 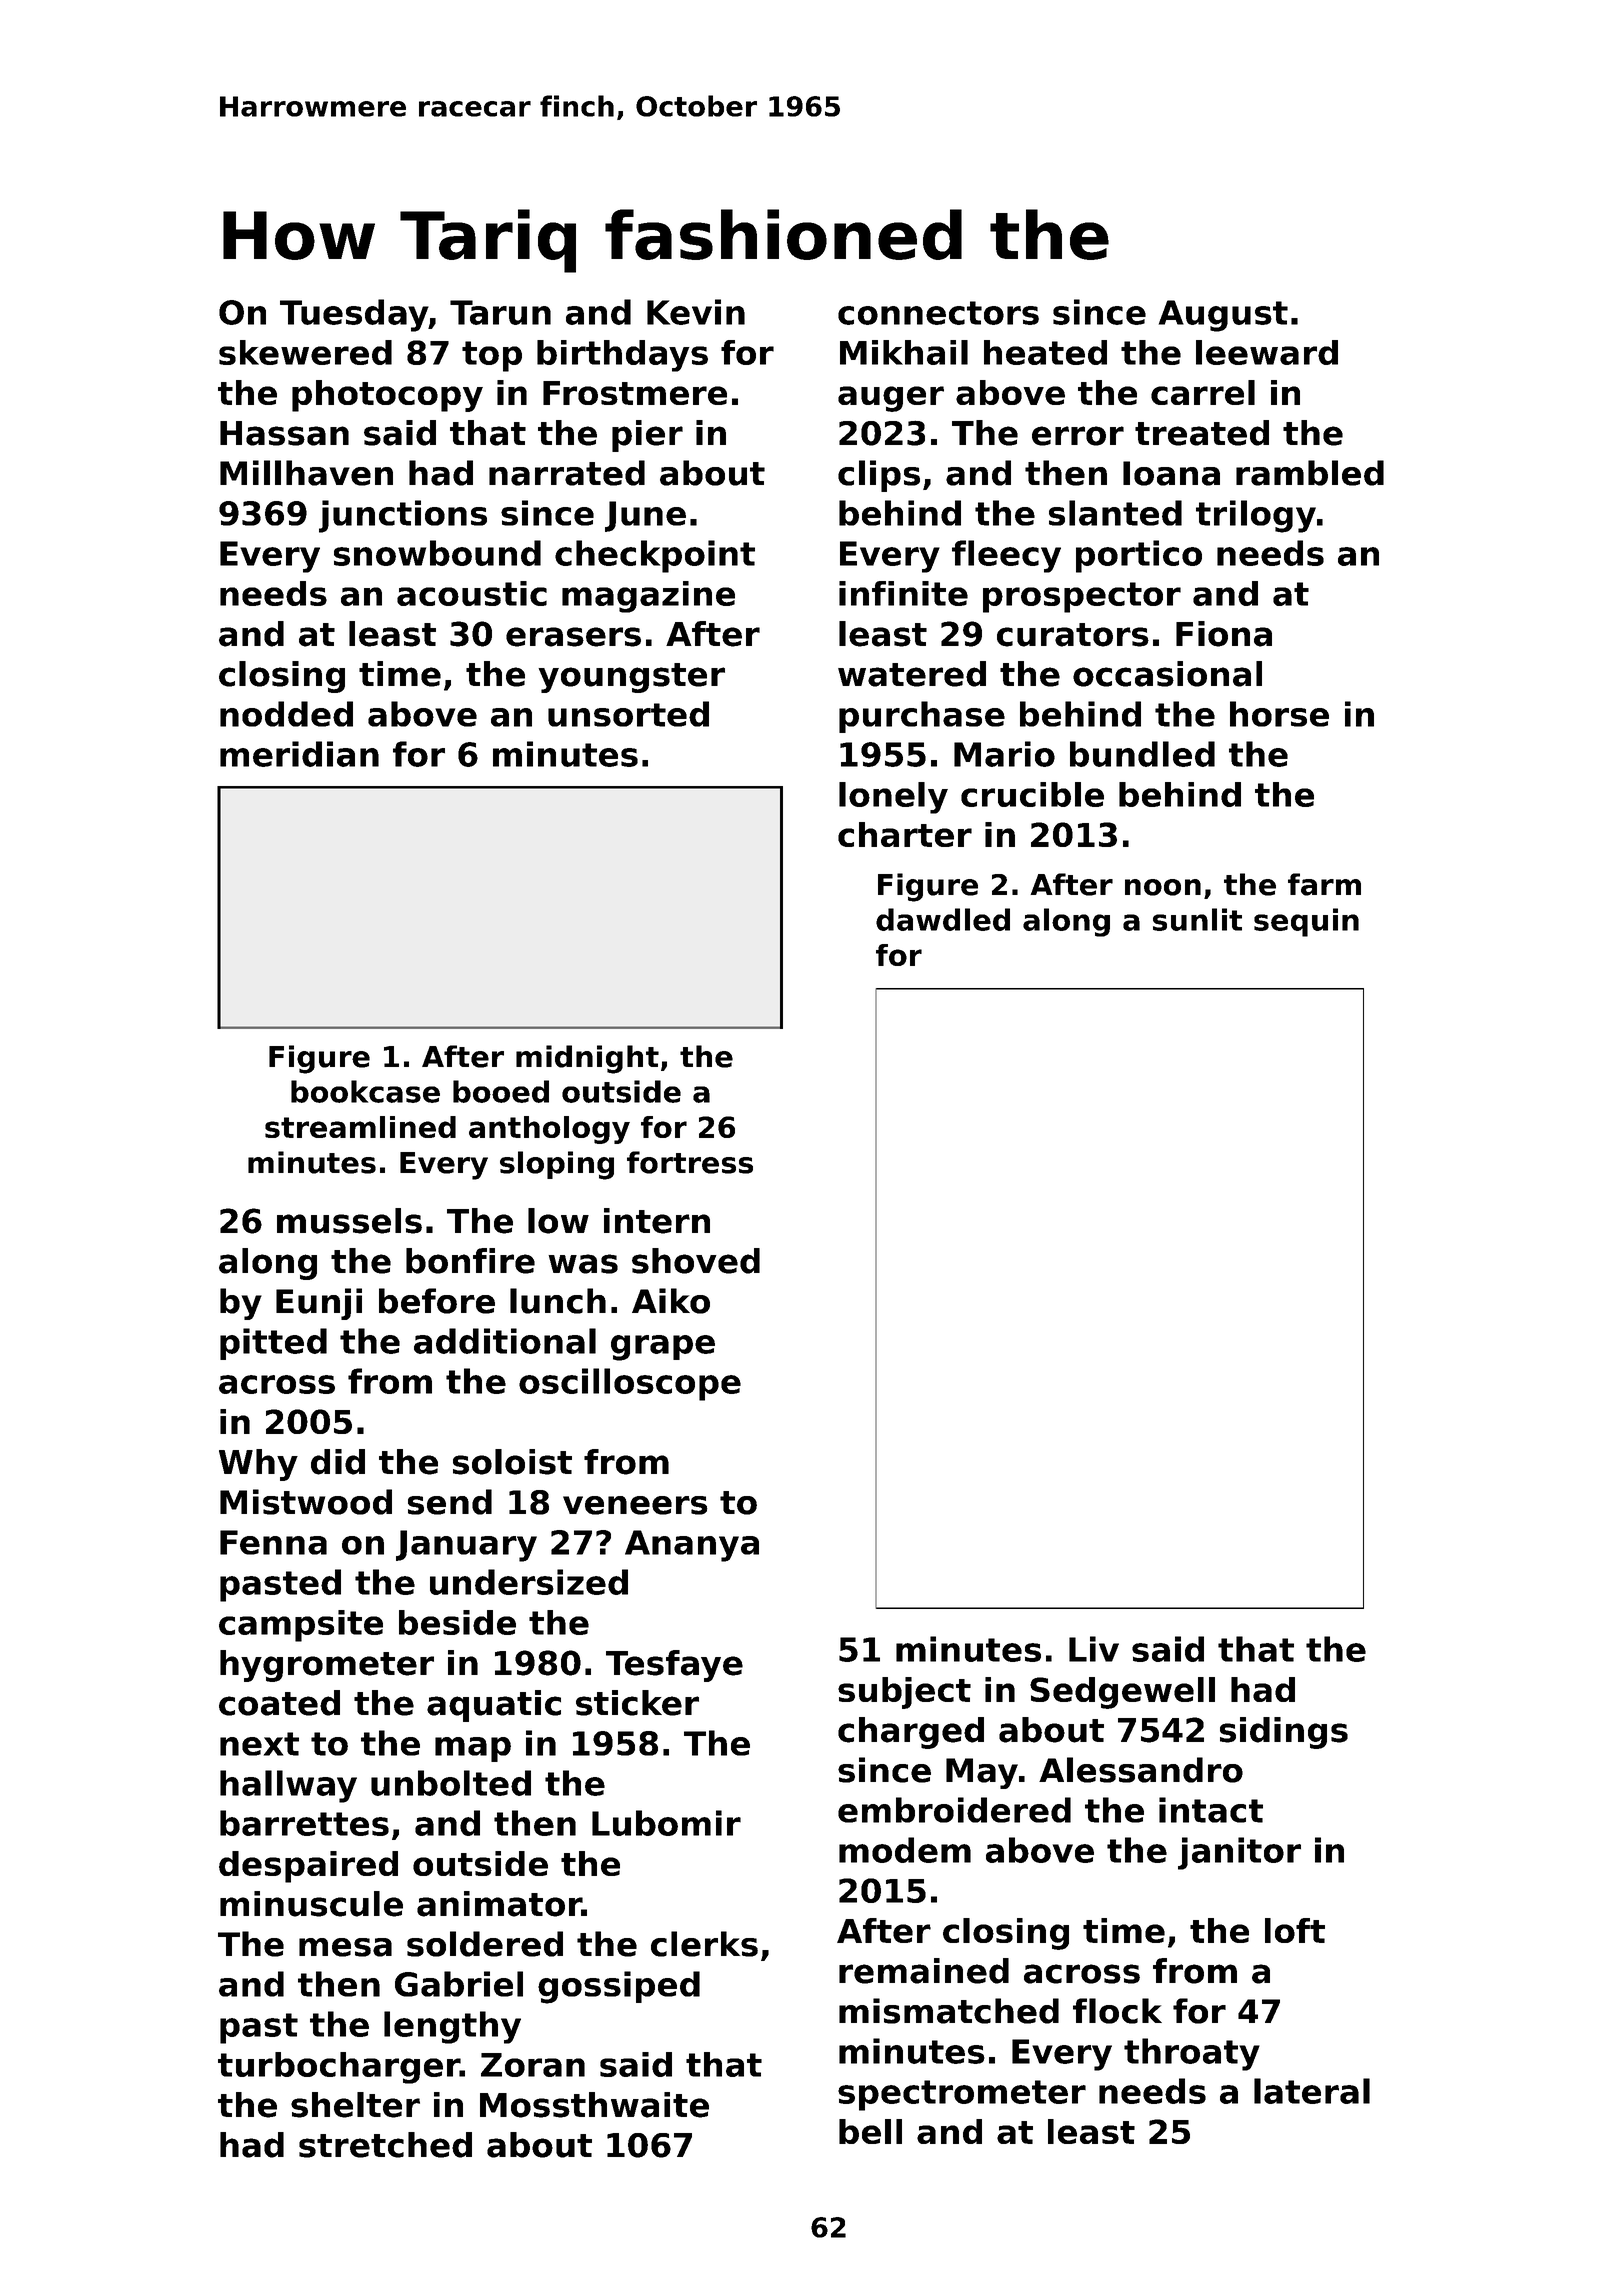 I want to click on stretched, so click(x=385, y=2145).
